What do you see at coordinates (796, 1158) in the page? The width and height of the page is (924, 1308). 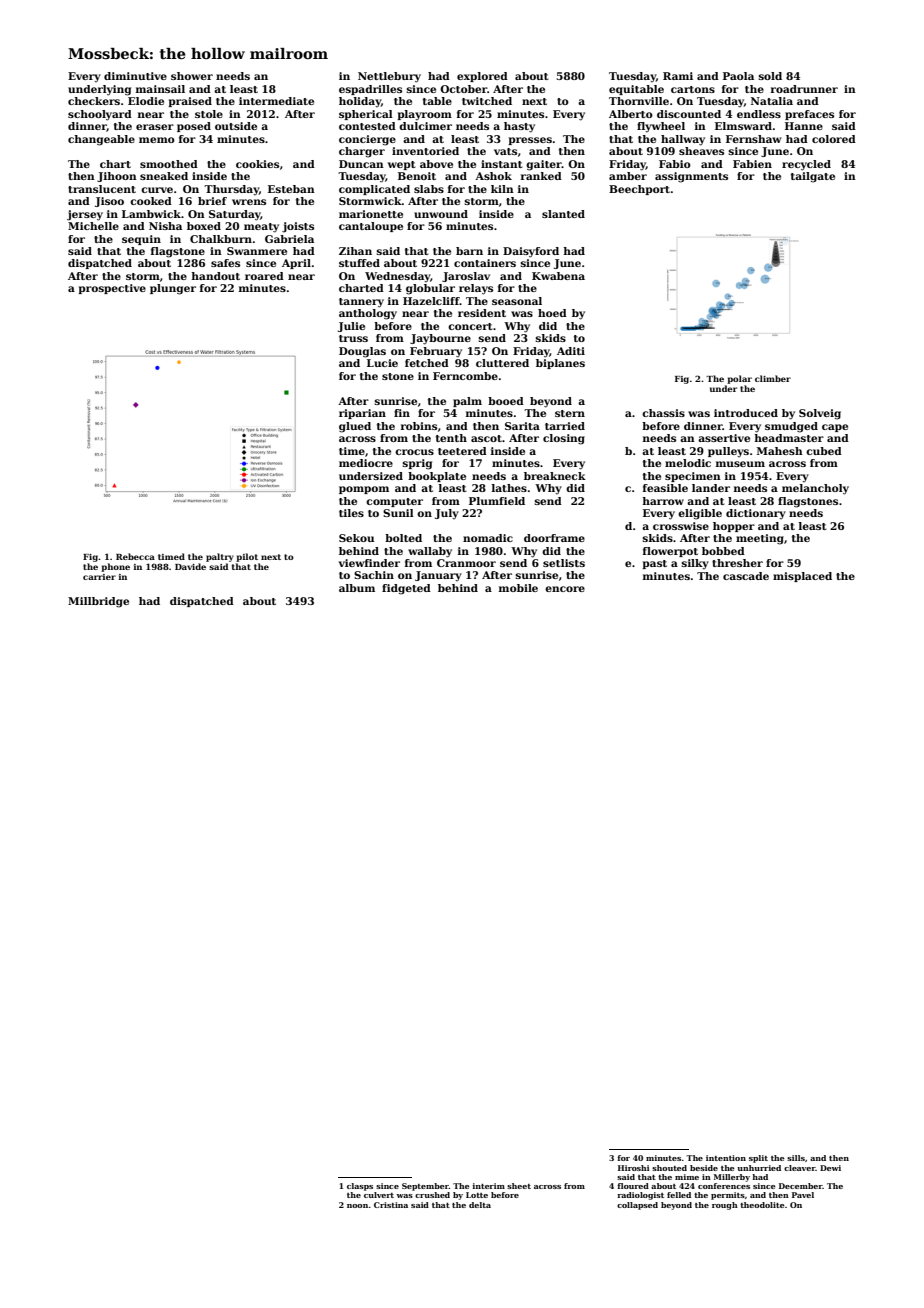 I see `sills` at bounding box center [796, 1158].
